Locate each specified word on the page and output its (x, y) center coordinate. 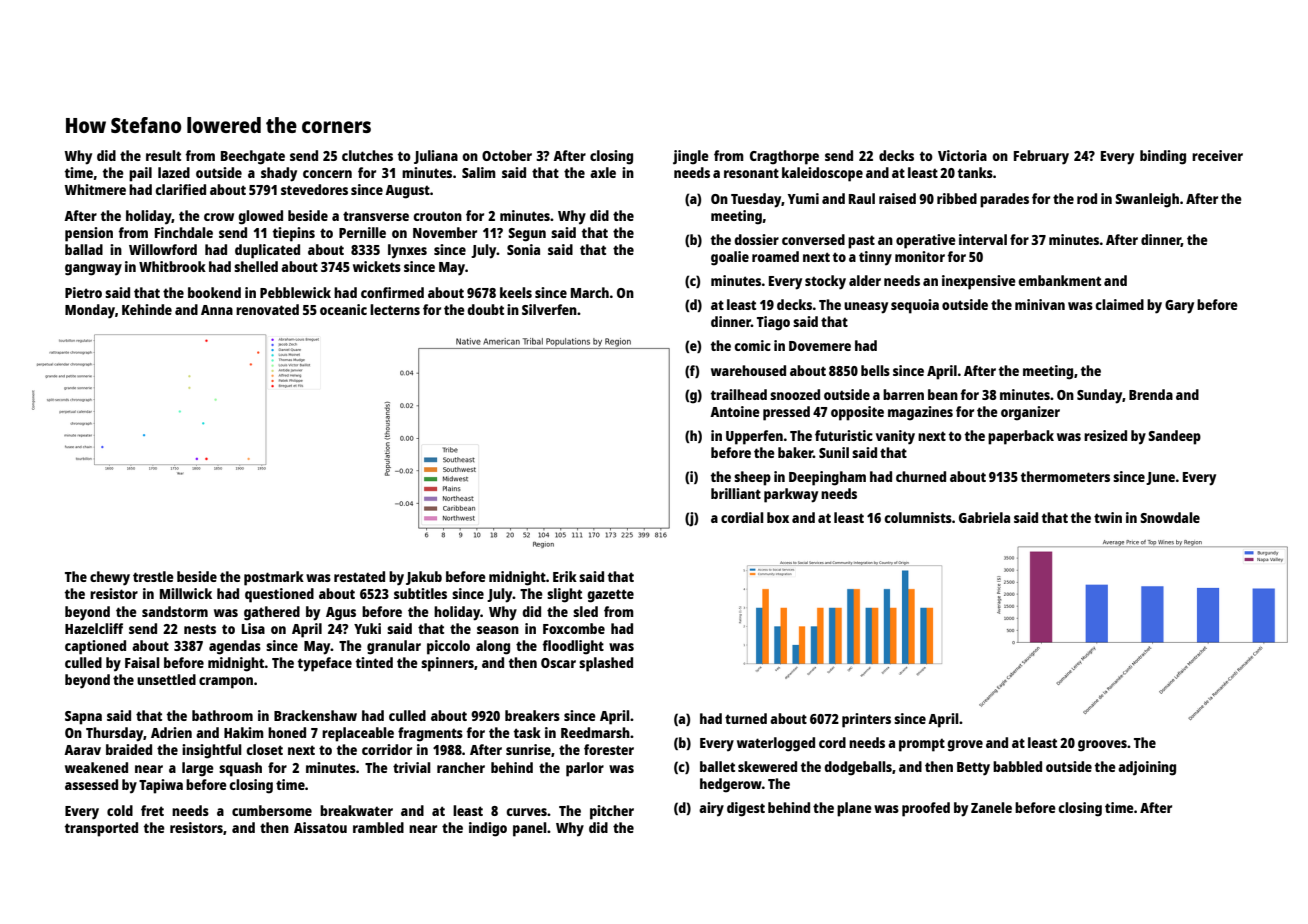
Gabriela (984, 517)
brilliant (736, 493)
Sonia (523, 249)
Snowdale (1170, 517)
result (163, 155)
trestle (153, 576)
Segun (527, 235)
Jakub (424, 578)
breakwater (356, 810)
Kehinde (147, 309)
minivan (1040, 304)
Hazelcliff (94, 628)
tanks (975, 172)
